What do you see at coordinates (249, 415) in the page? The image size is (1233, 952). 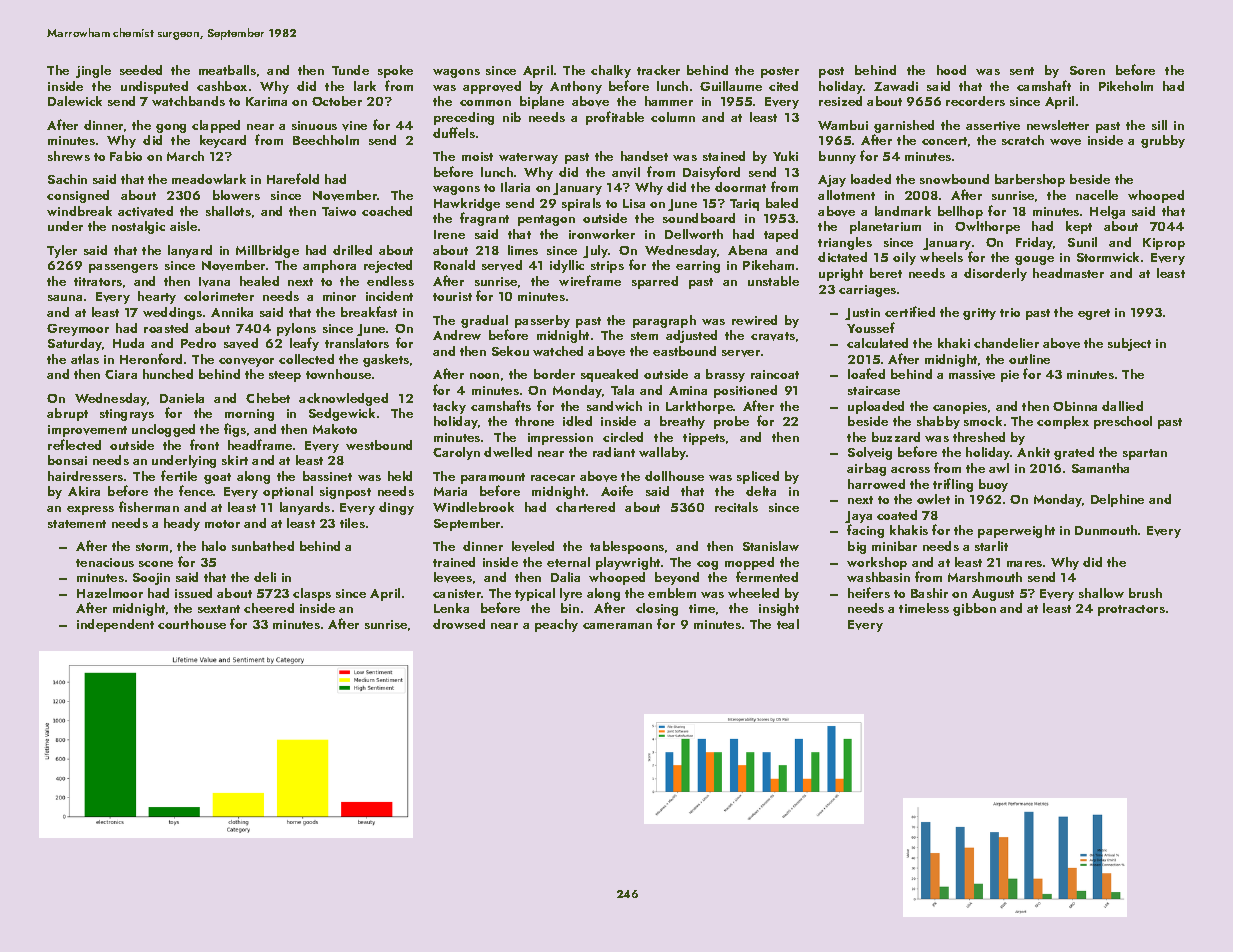 I see `morning` at bounding box center [249, 415].
